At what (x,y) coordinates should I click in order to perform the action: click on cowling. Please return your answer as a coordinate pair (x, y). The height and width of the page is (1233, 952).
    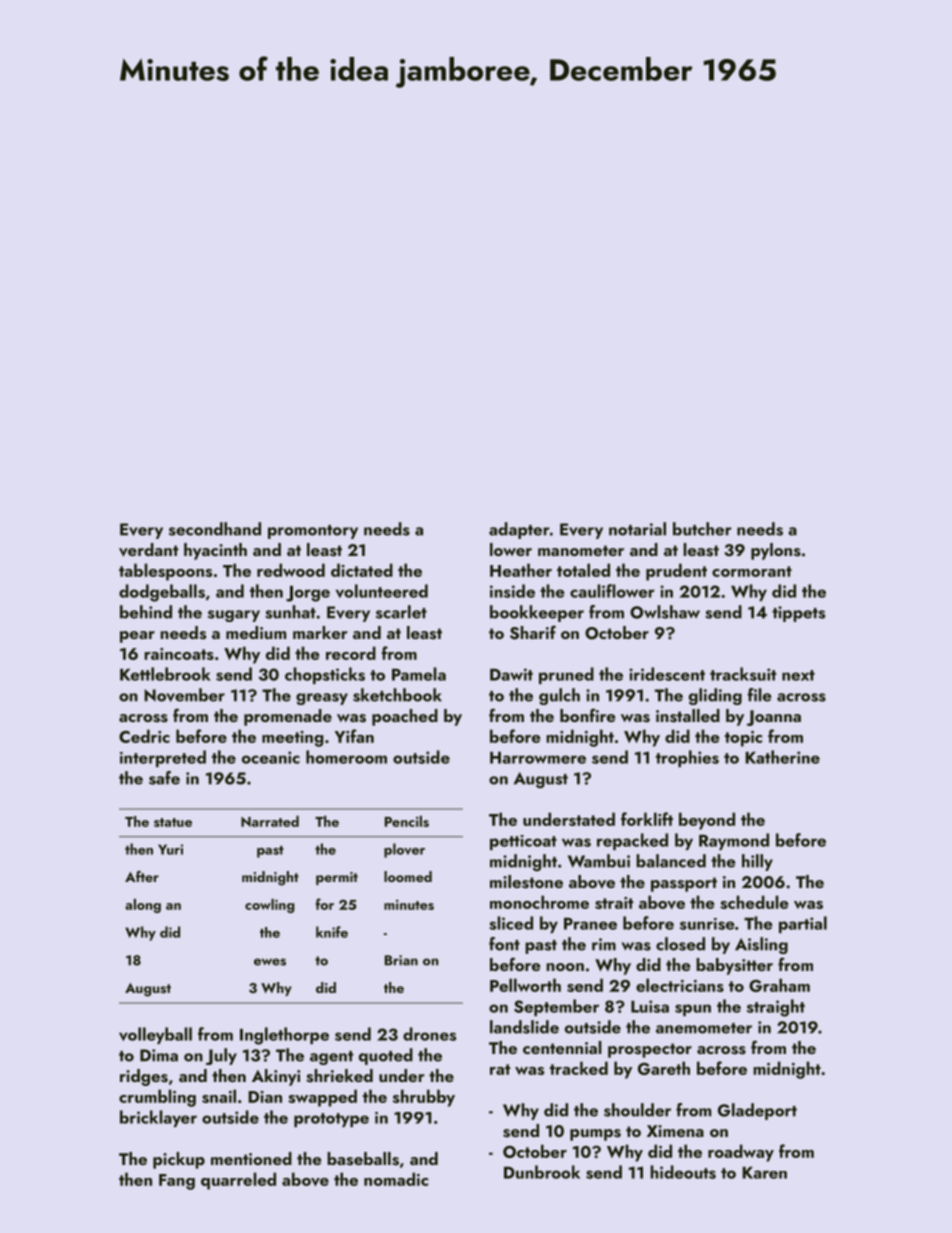
    Looking at the image, I should click on (270, 906).
